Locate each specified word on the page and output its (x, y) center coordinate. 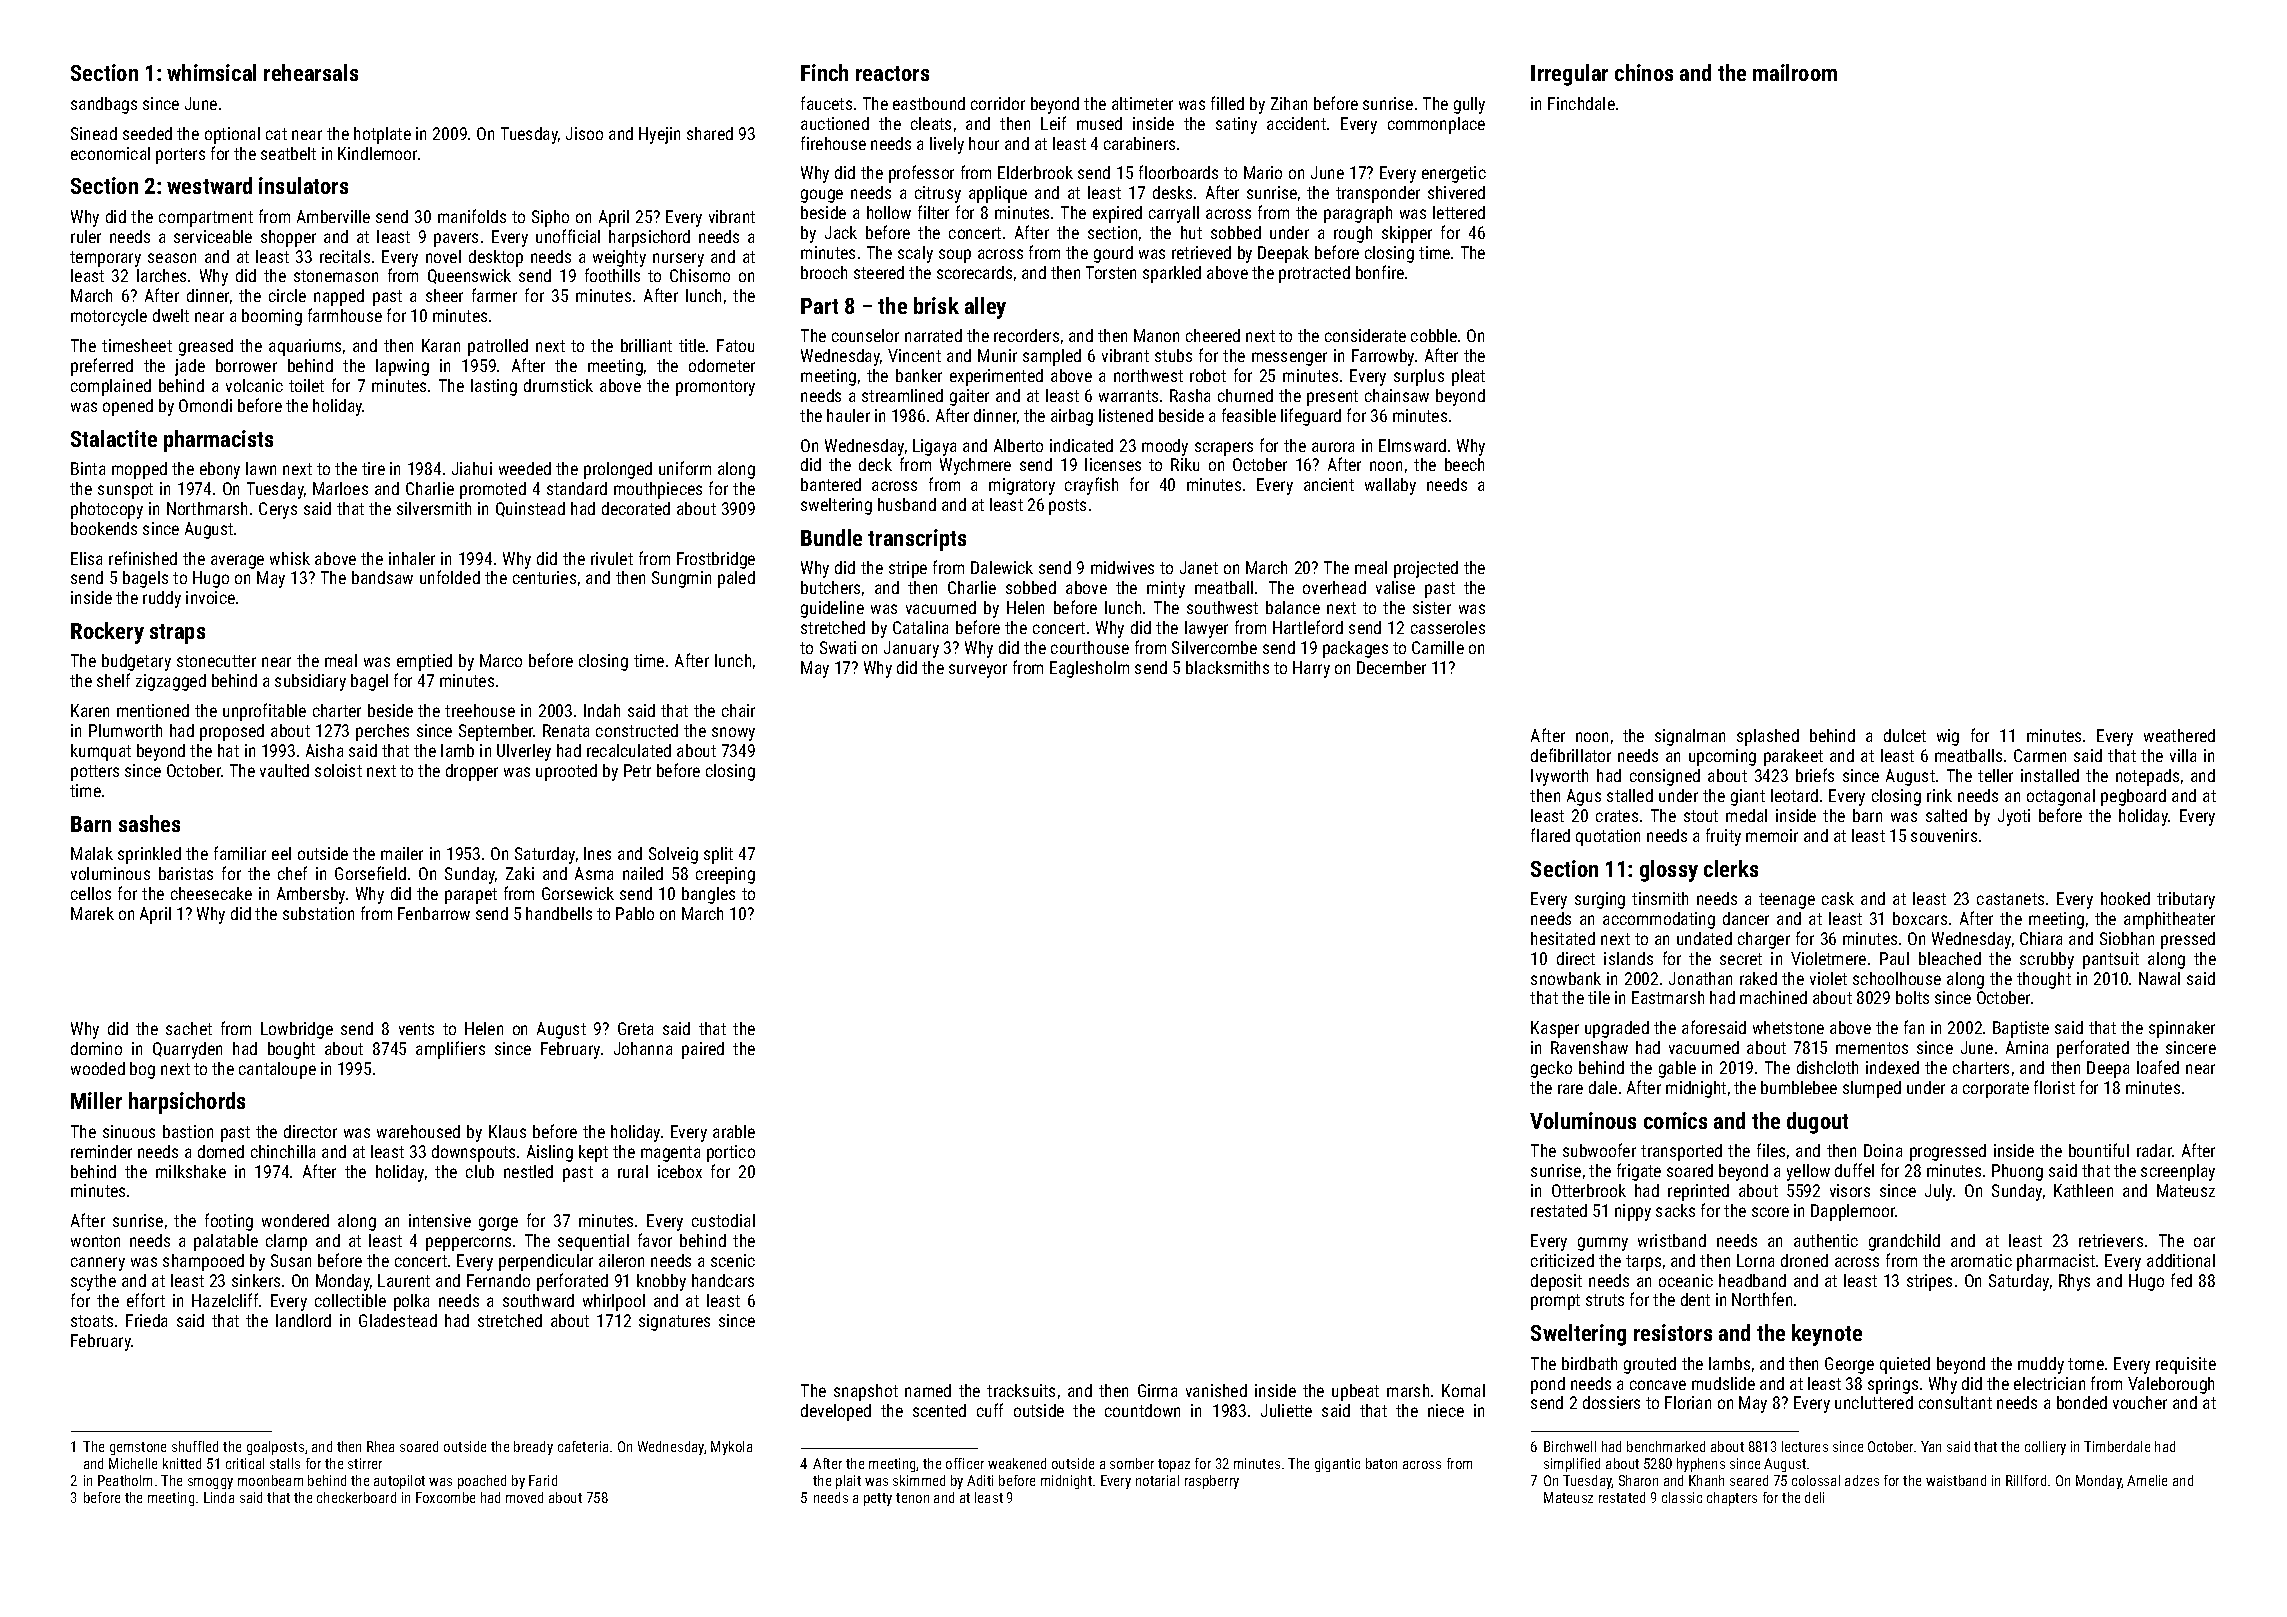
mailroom (1795, 72)
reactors (892, 73)
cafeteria (583, 1446)
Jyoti (2014, 817)
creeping (725, 875)
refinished (143, 558)
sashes (149, 823)
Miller (96, 1100)
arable (734, 1131)
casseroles (1448, 627)
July (1938, 1192)
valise (1395, 587)
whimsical (211, 72)
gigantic (1337, 1465)
